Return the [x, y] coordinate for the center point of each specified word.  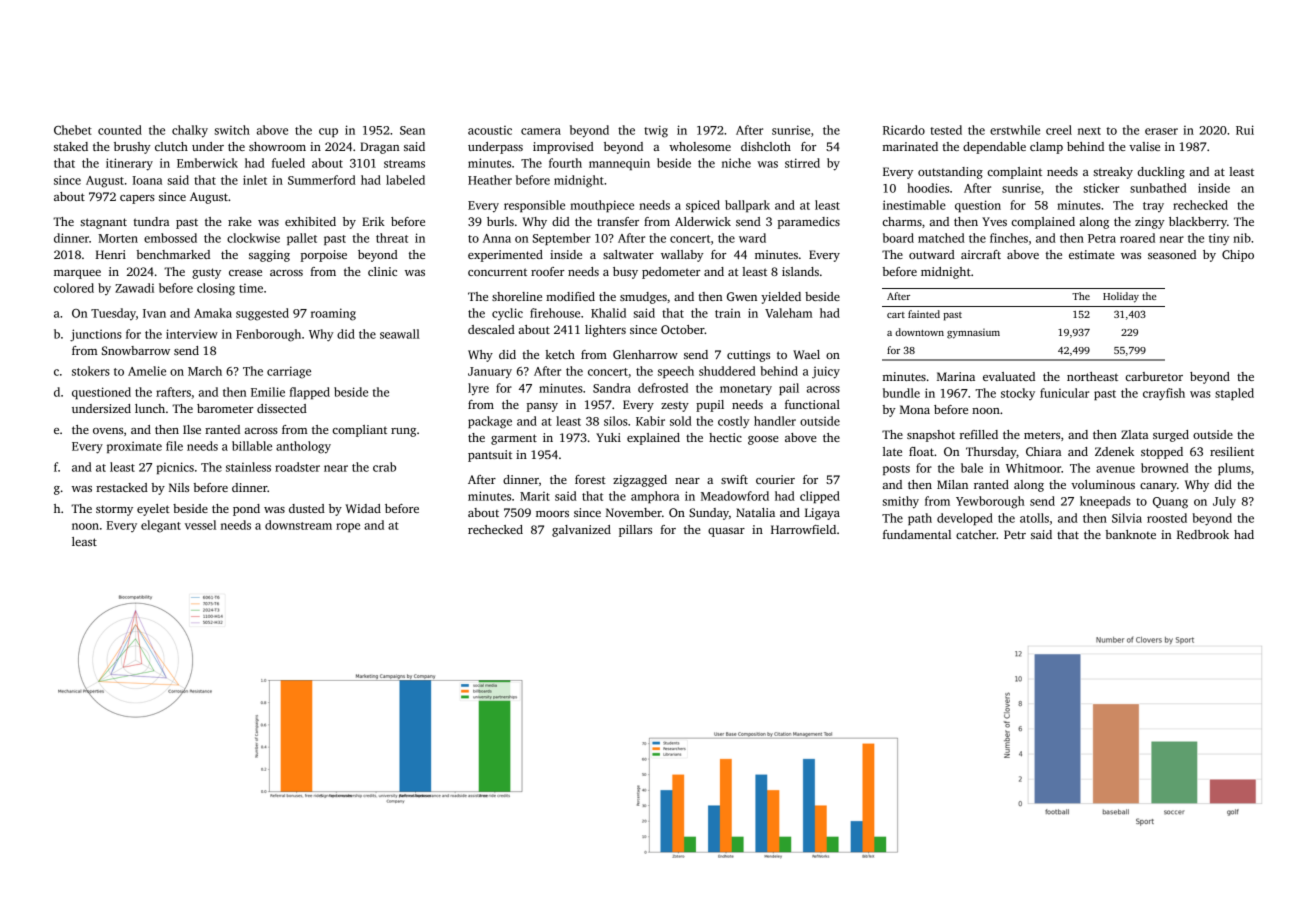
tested [946, 130]
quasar [726, 532]
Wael [806, 354]
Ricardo [904, 130]
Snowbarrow [136, 350]
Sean [412, 130]
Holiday [1121, 297]
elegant [161, 526]
